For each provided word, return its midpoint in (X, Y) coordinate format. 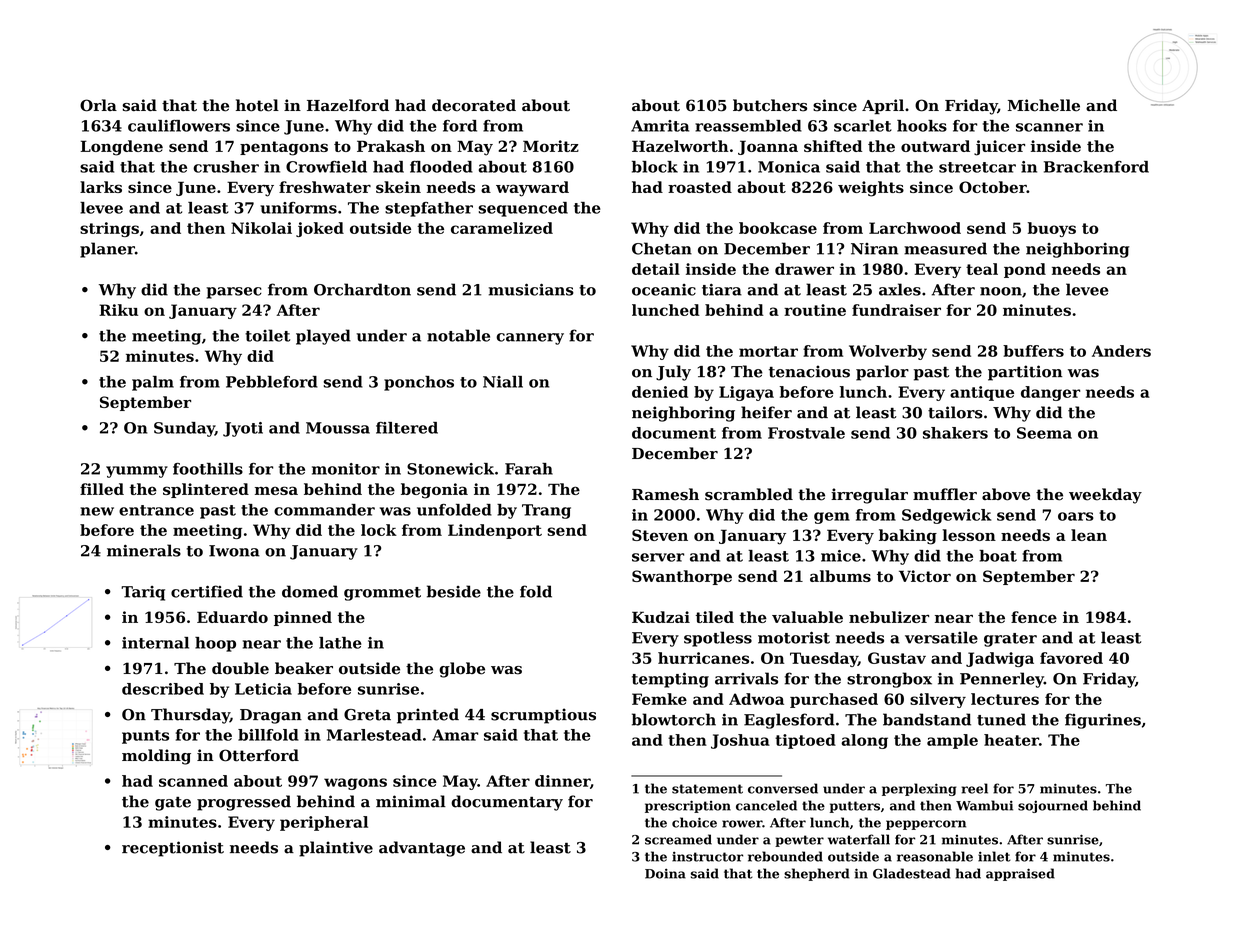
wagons (355, 784)
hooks (922, 126)
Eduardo (232, 617)
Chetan (662, 248)
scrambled (749, 494)
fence (1034, 617)
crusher (226, 167)
